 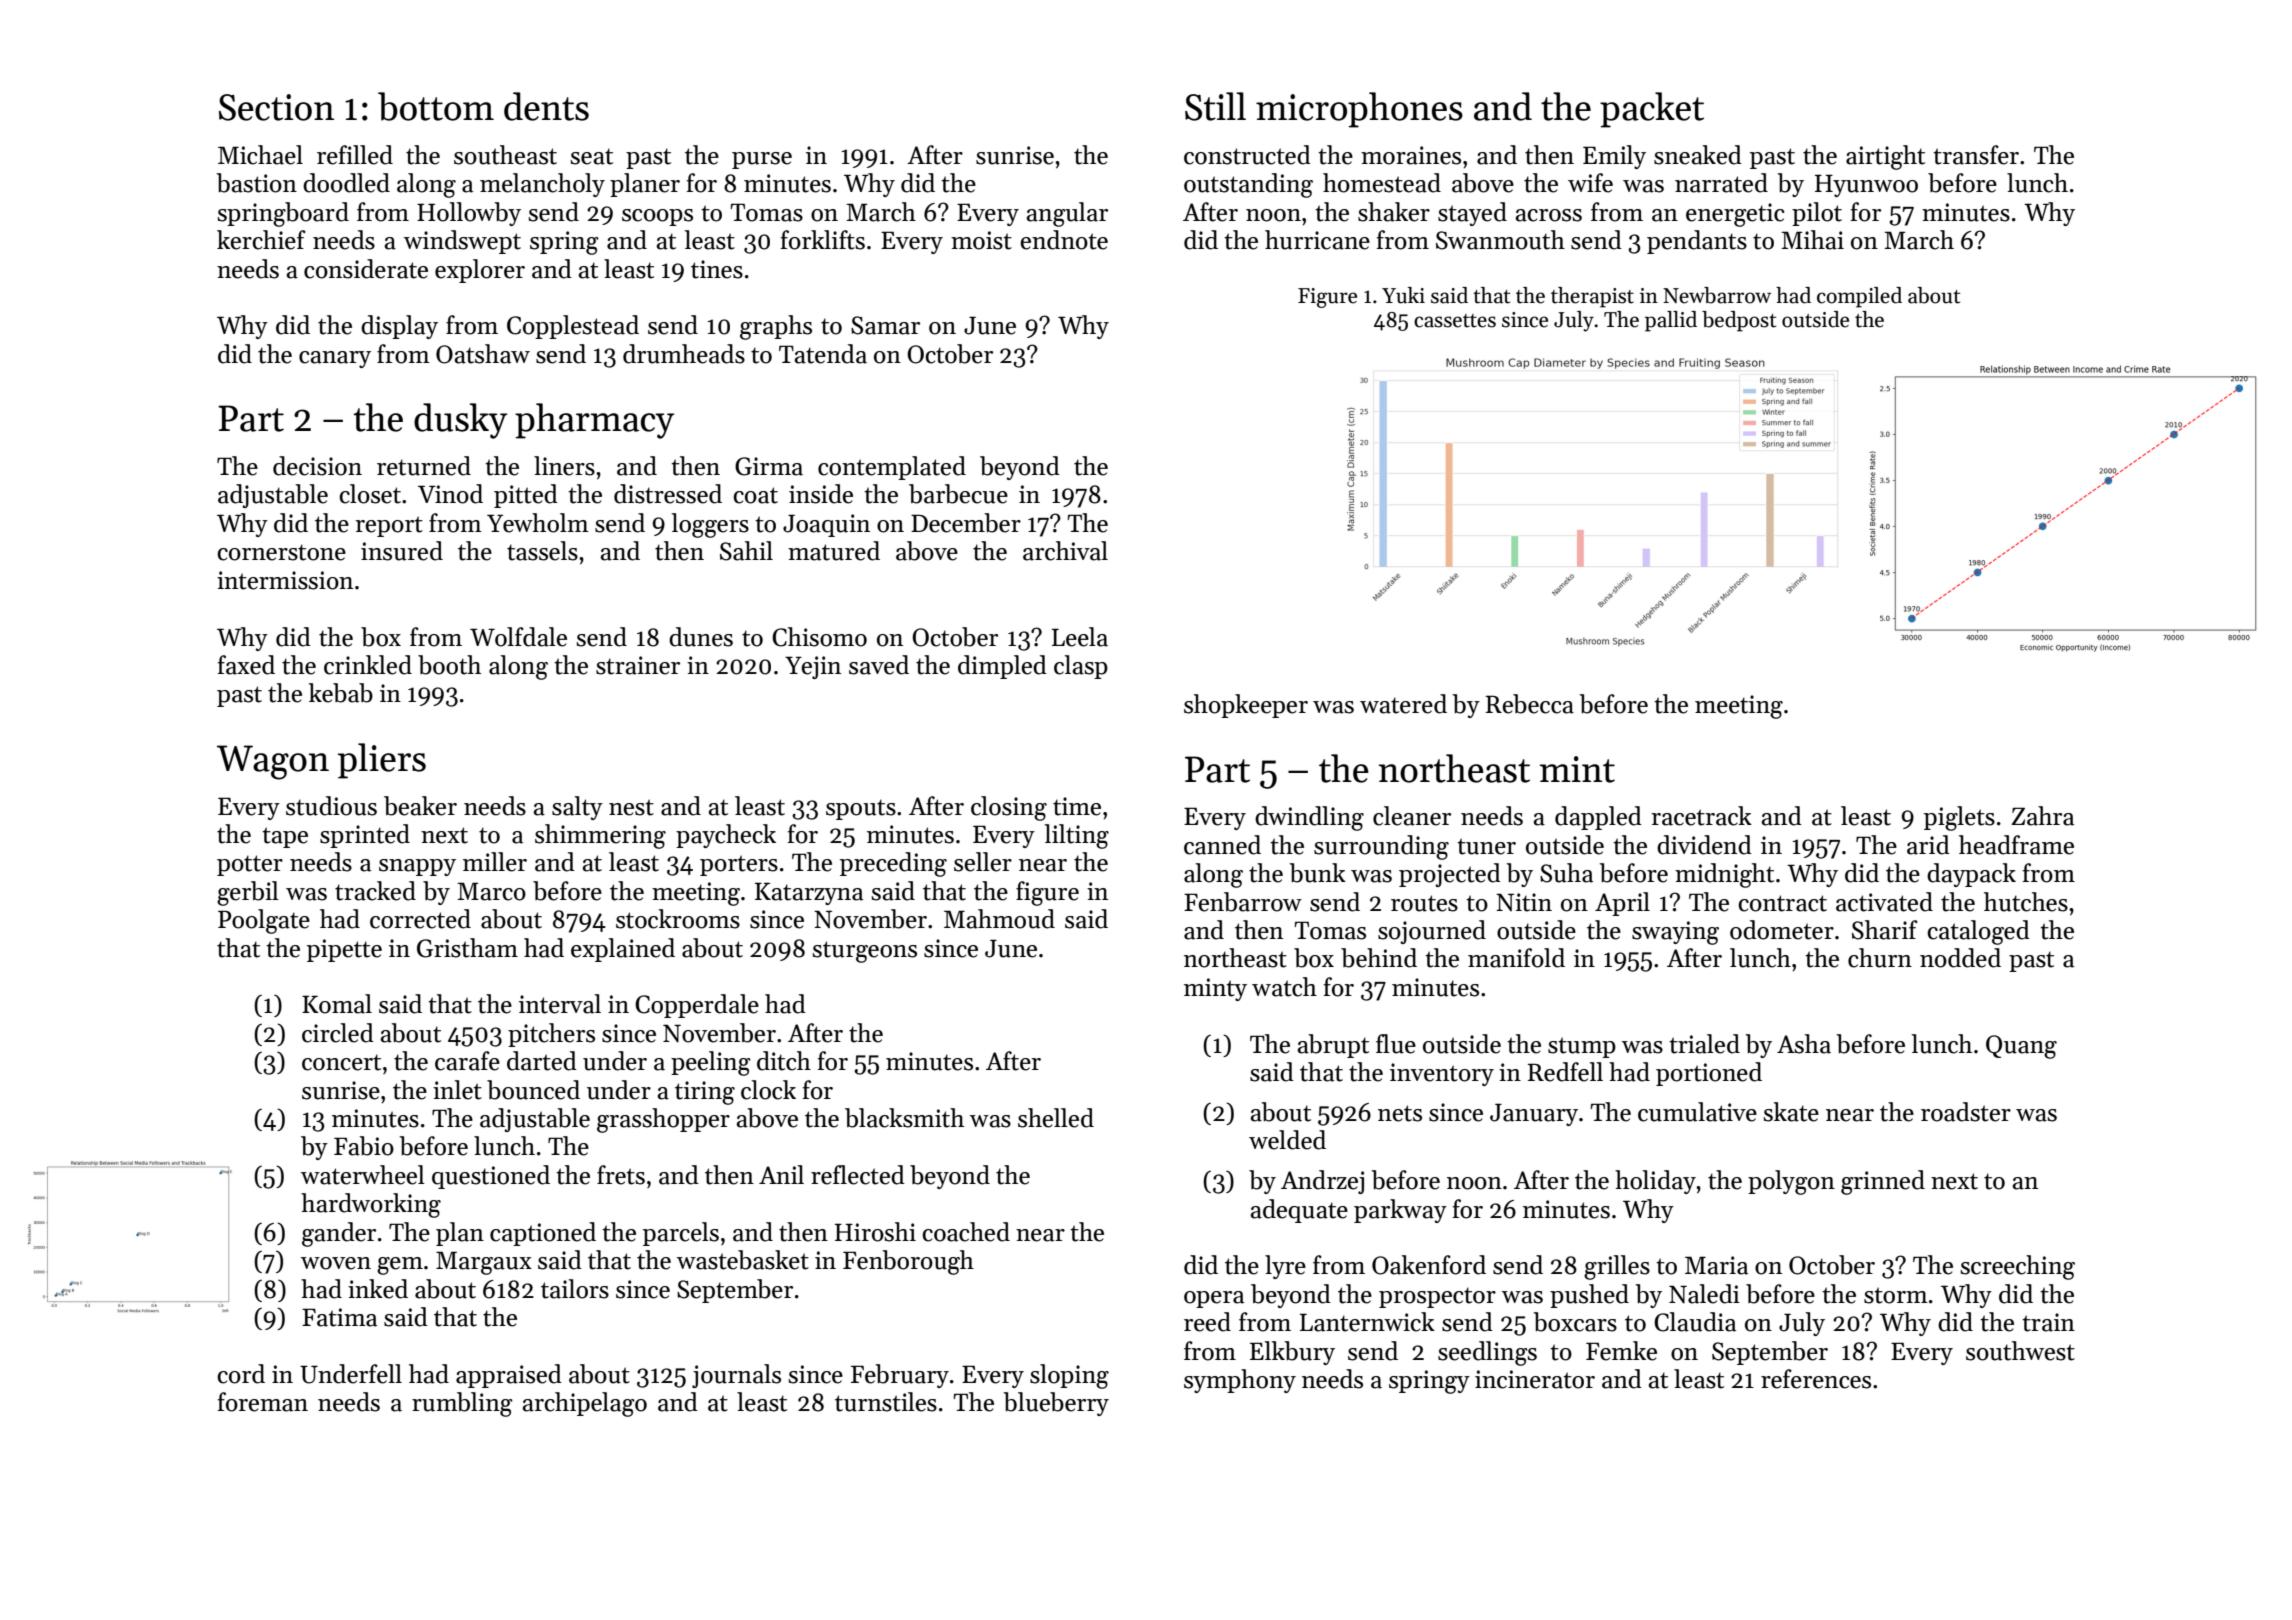 I want to click on microphones, so click(x=1359, y=110).
